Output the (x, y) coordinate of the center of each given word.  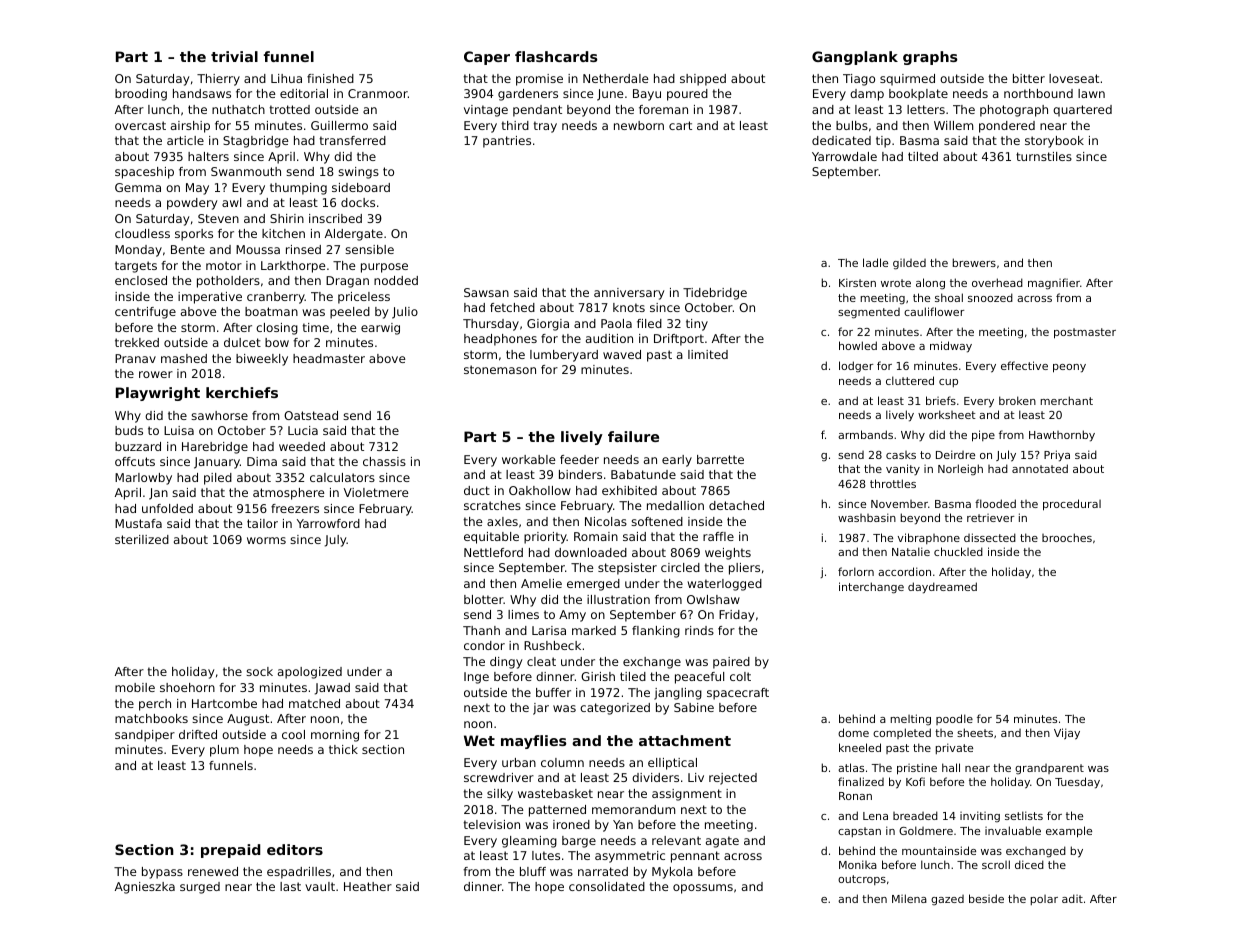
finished (330, 78)
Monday (138, 251)
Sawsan (486, 292)
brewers (974, 262)
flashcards (556, 56)
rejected (733, 779)
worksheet (947, 414)
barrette (720, 459)
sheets (975, 732)
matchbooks (151, 718)
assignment (687, 795)
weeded (302, 446)
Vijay (1067, 734)
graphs (930, 58)
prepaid (230, 851)
